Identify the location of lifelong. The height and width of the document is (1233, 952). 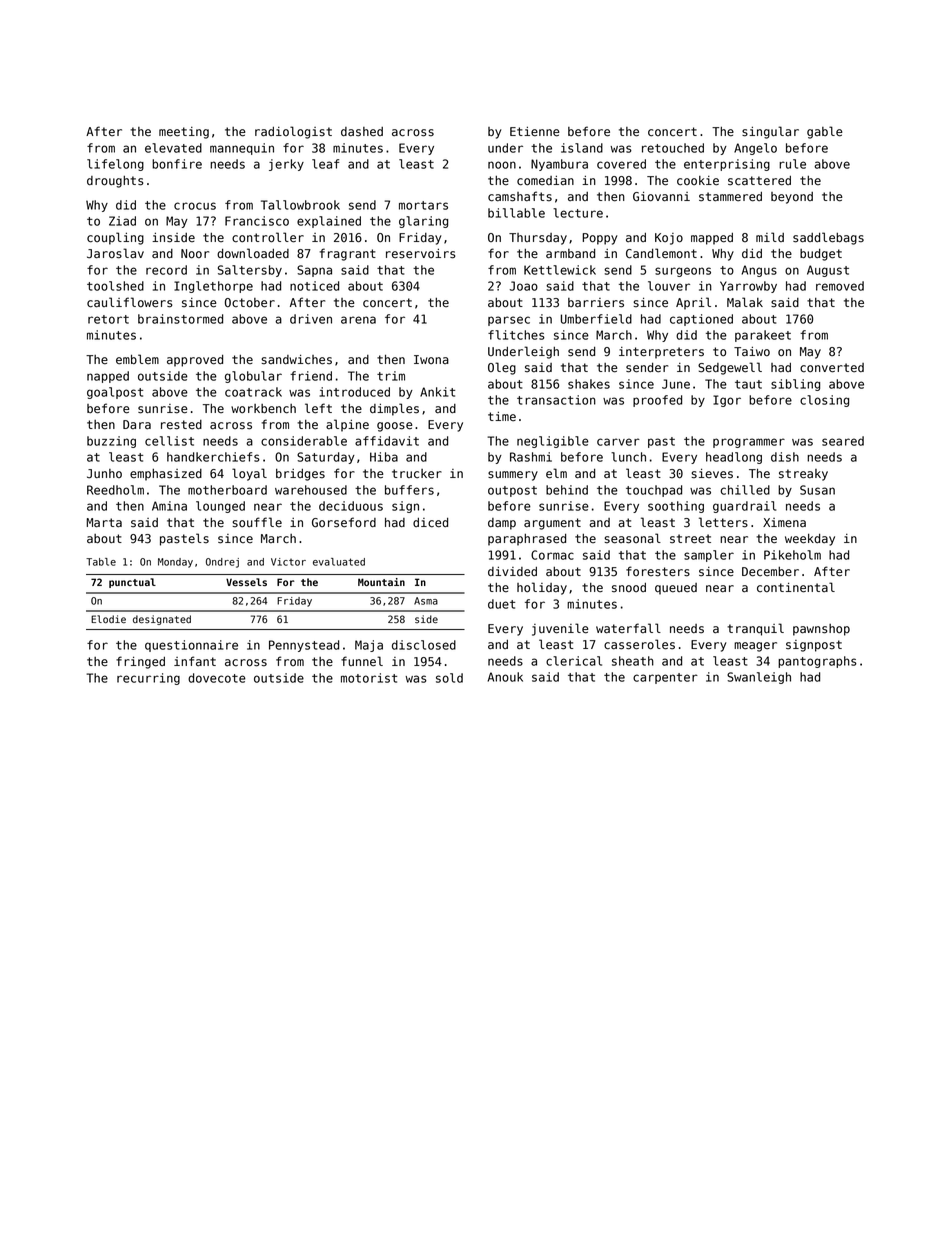
(115, 165).
